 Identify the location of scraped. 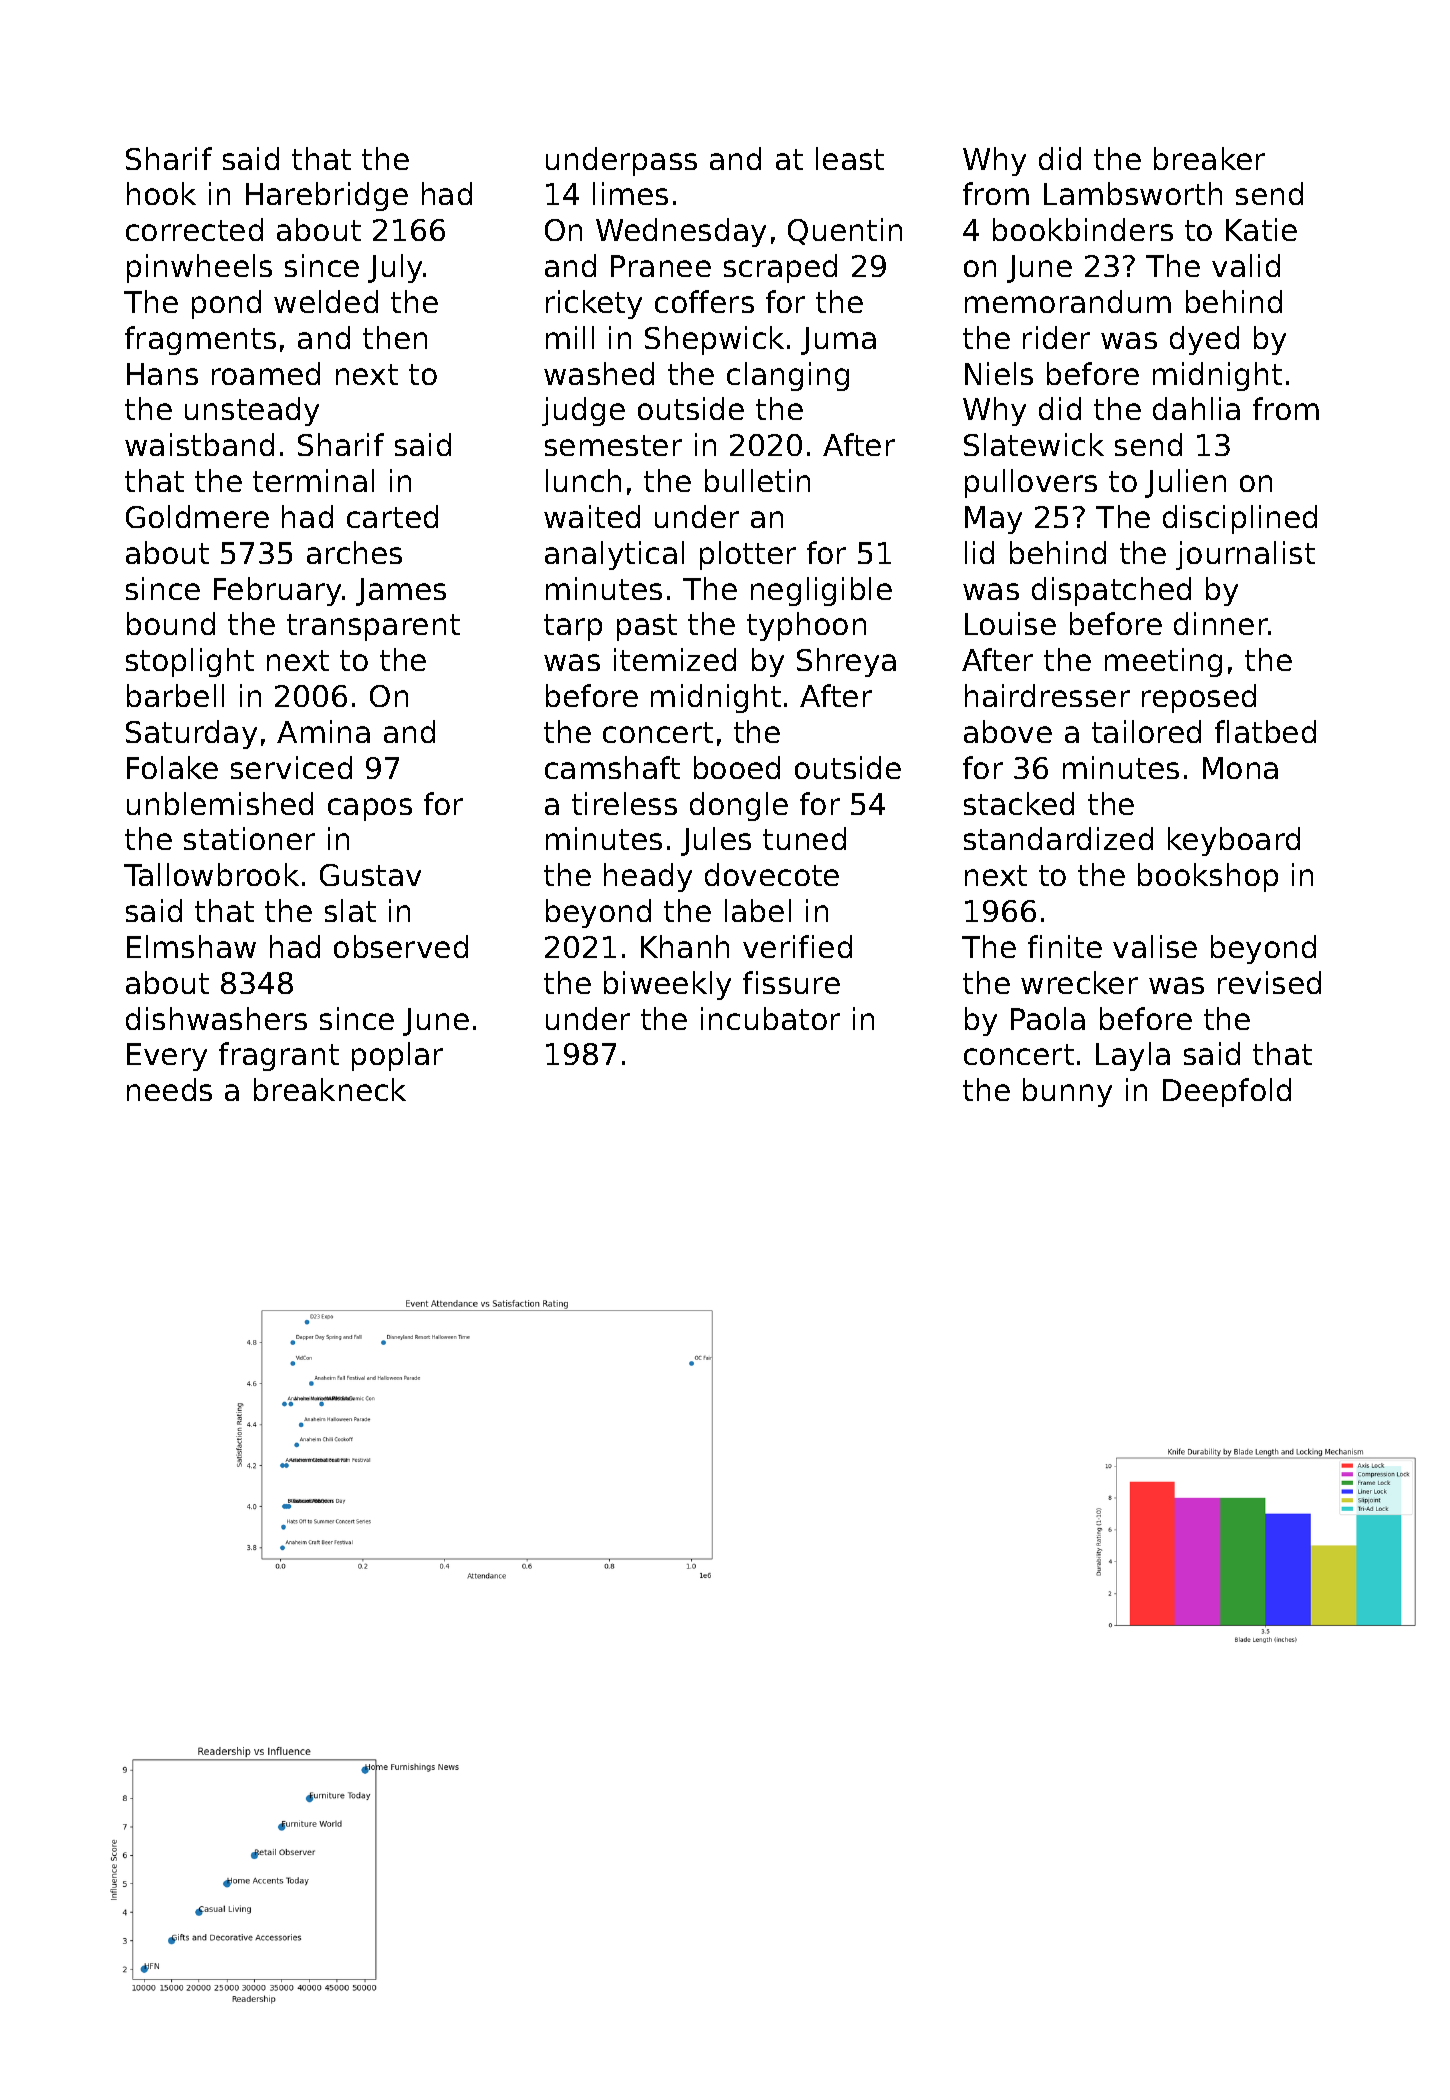
(780, 268).
